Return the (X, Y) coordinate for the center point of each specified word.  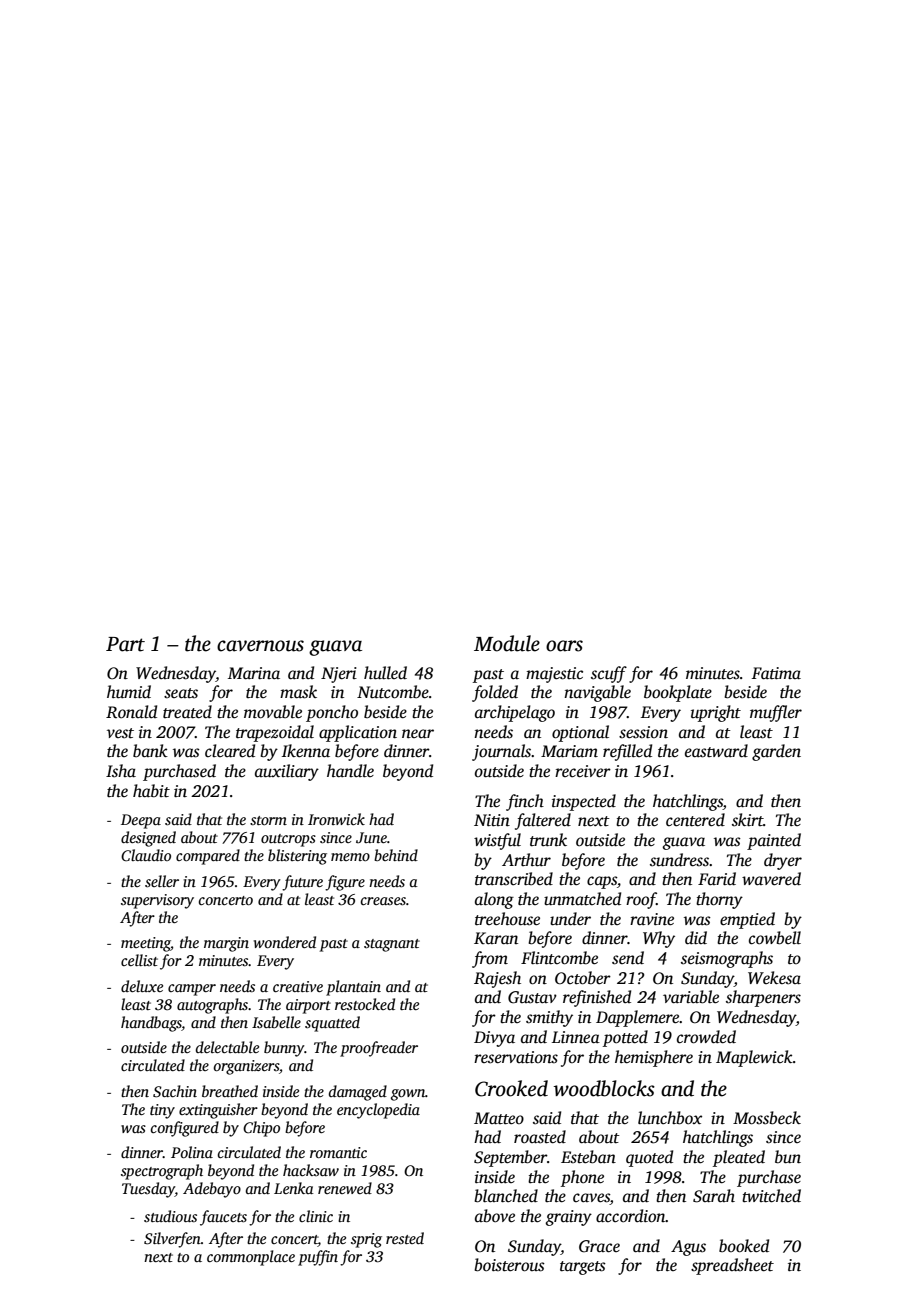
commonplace (251, 1258)
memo (350, 857)
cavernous (260, 646)
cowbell (775, 938)
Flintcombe (559, 958)
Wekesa (774, 978)
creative (298, 986)
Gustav (532, 997)
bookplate (678, 693)
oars (564, 646)
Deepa (141, 821)
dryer (783, 861)
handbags (151, 1024)
